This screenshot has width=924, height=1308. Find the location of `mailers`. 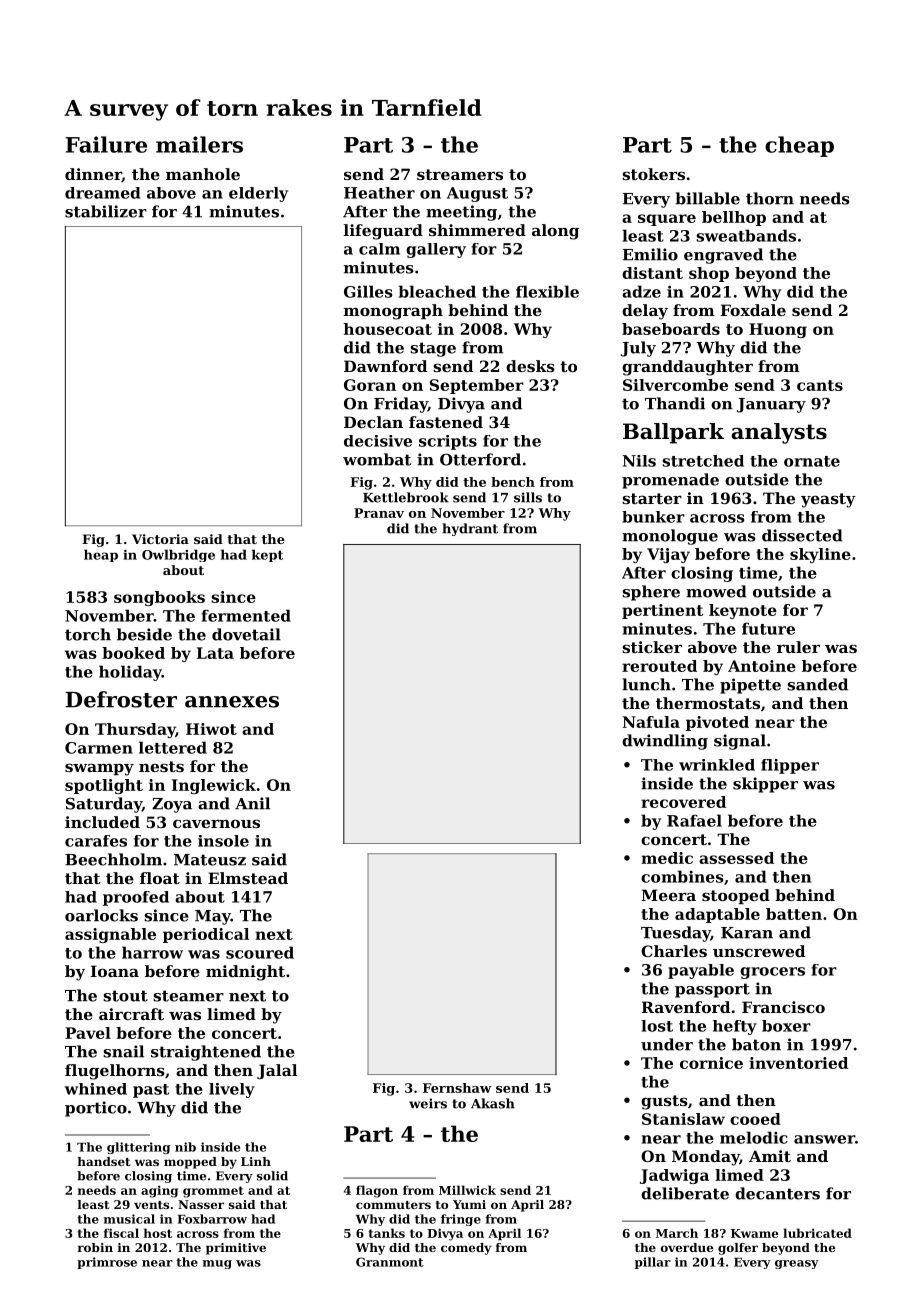

mailers is located at coordinates (199, 144).
